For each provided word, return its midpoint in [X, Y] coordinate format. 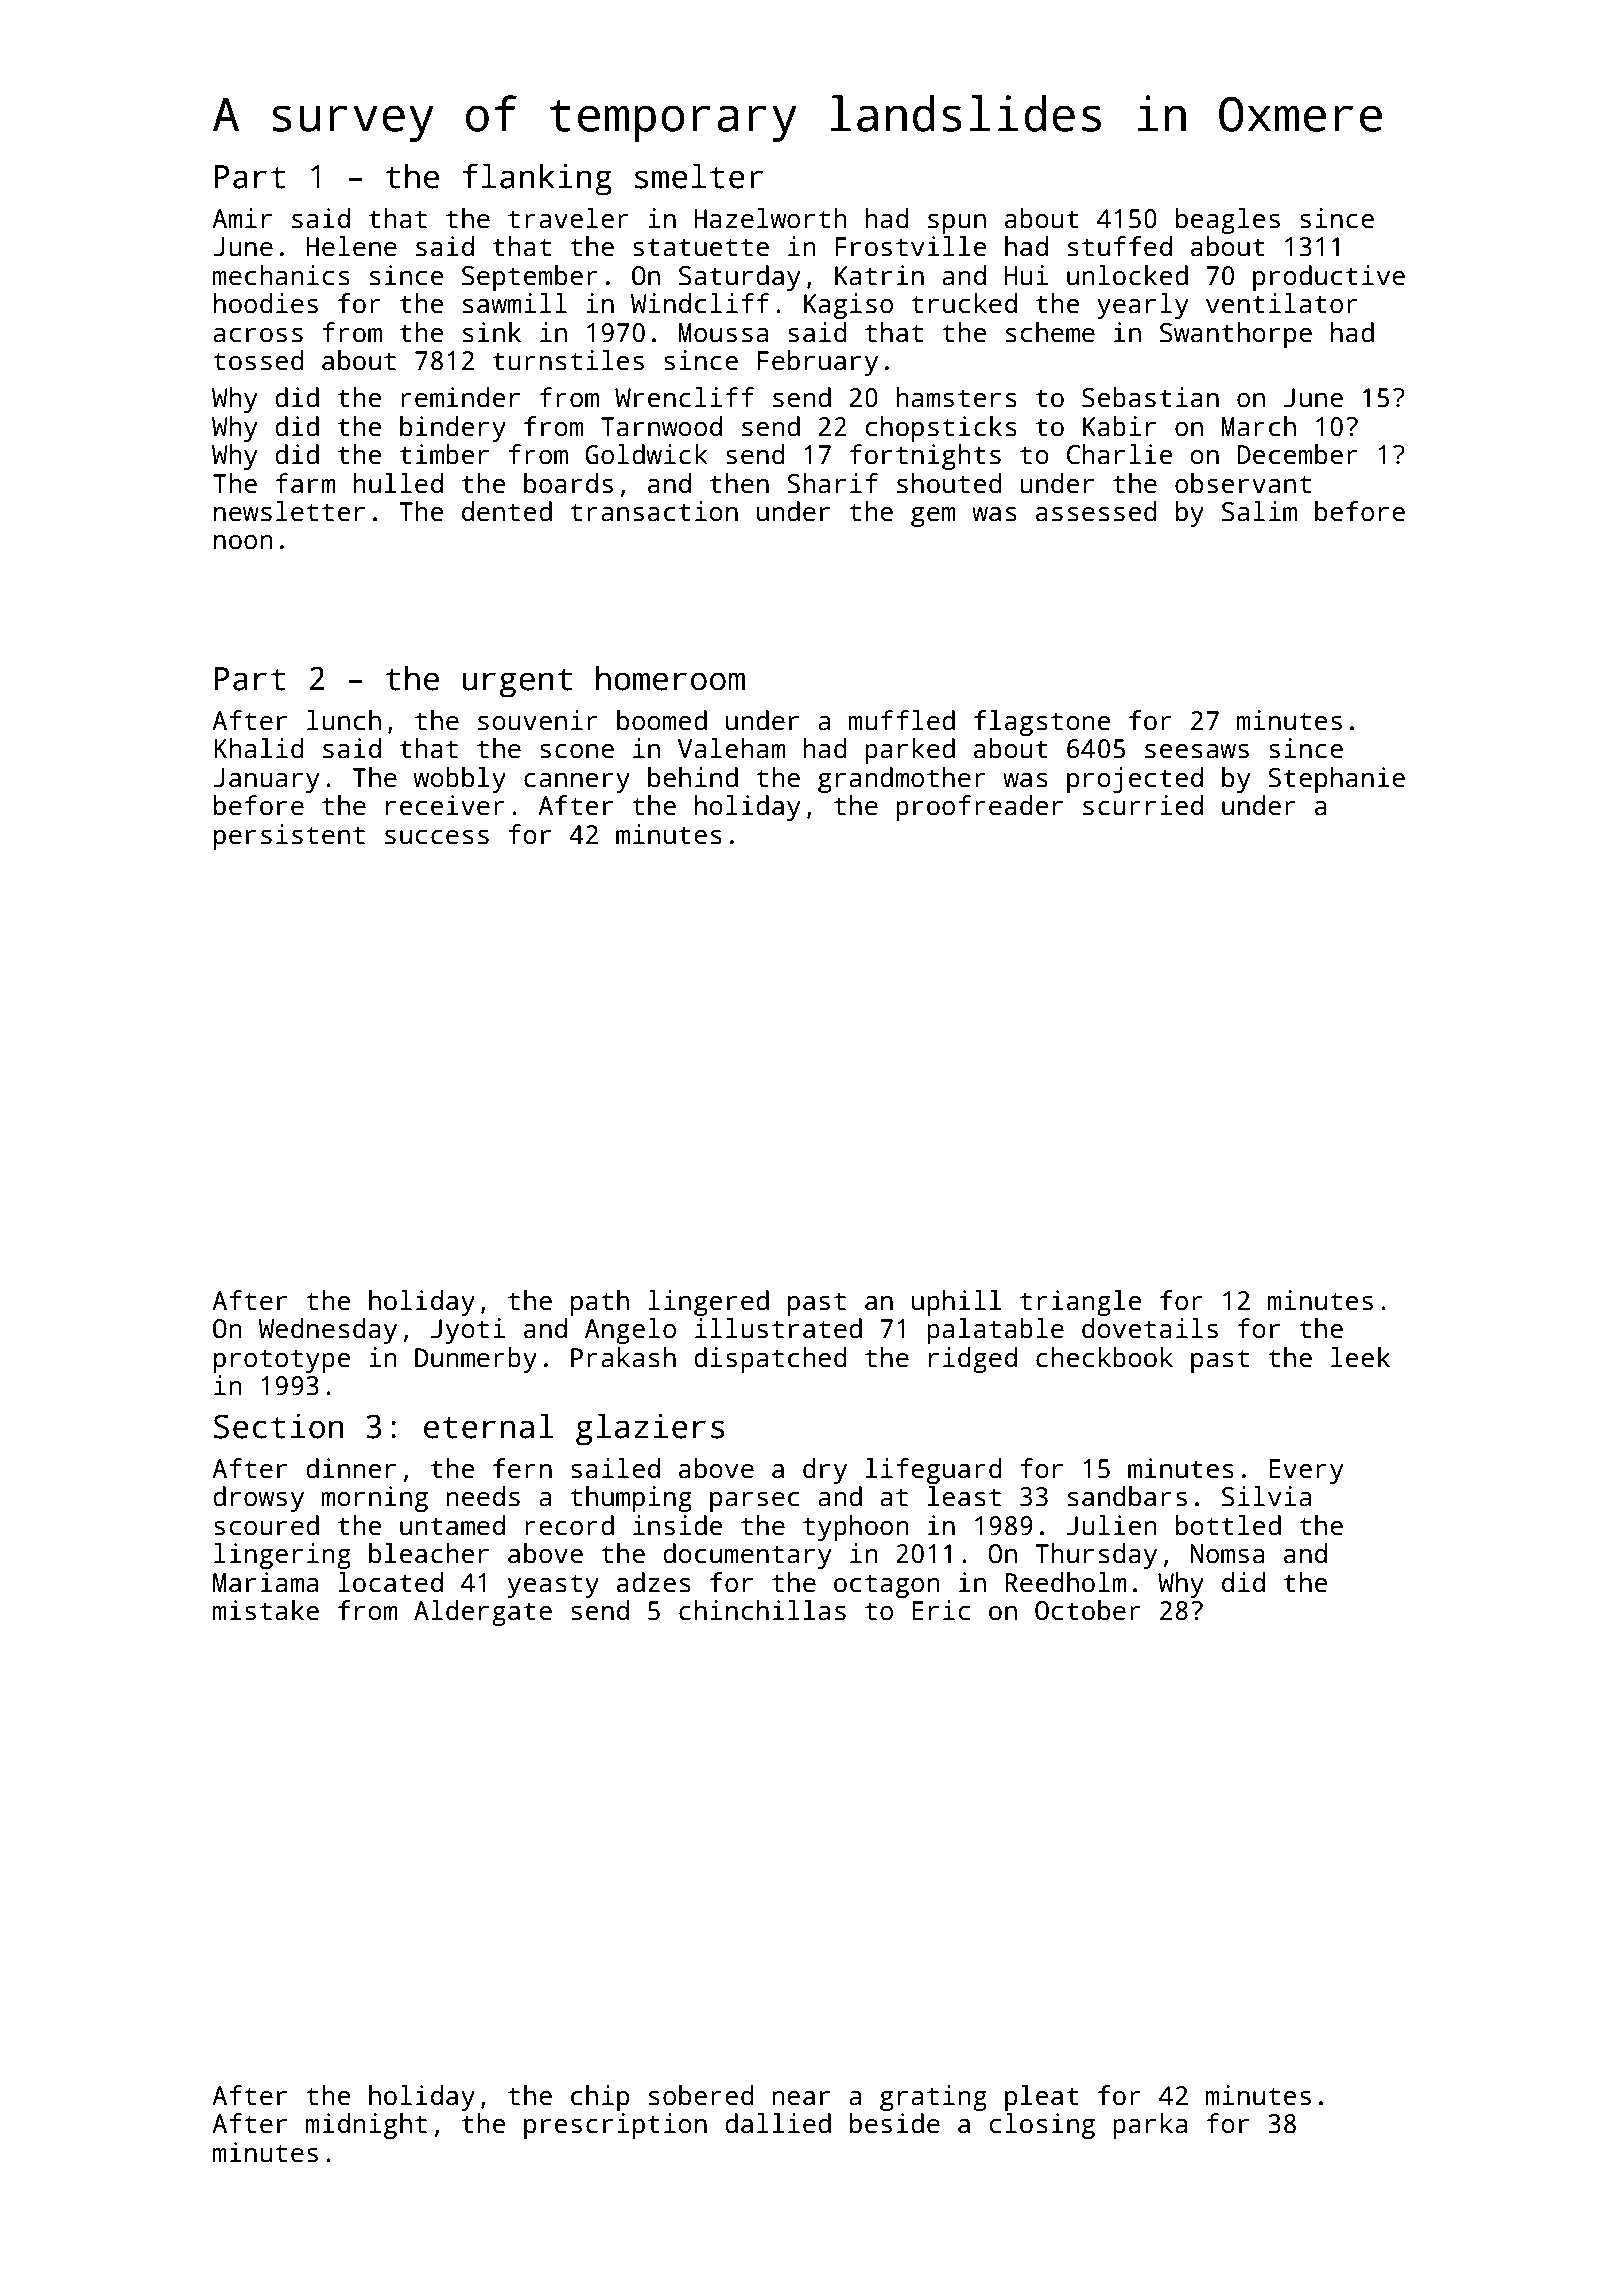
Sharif [832, 483]
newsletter [289, 511]
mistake [266, 1610]
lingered [708, 1303]
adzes [654, 1582]
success [437, 837]
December [1297, 454]
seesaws [1197, 751]
